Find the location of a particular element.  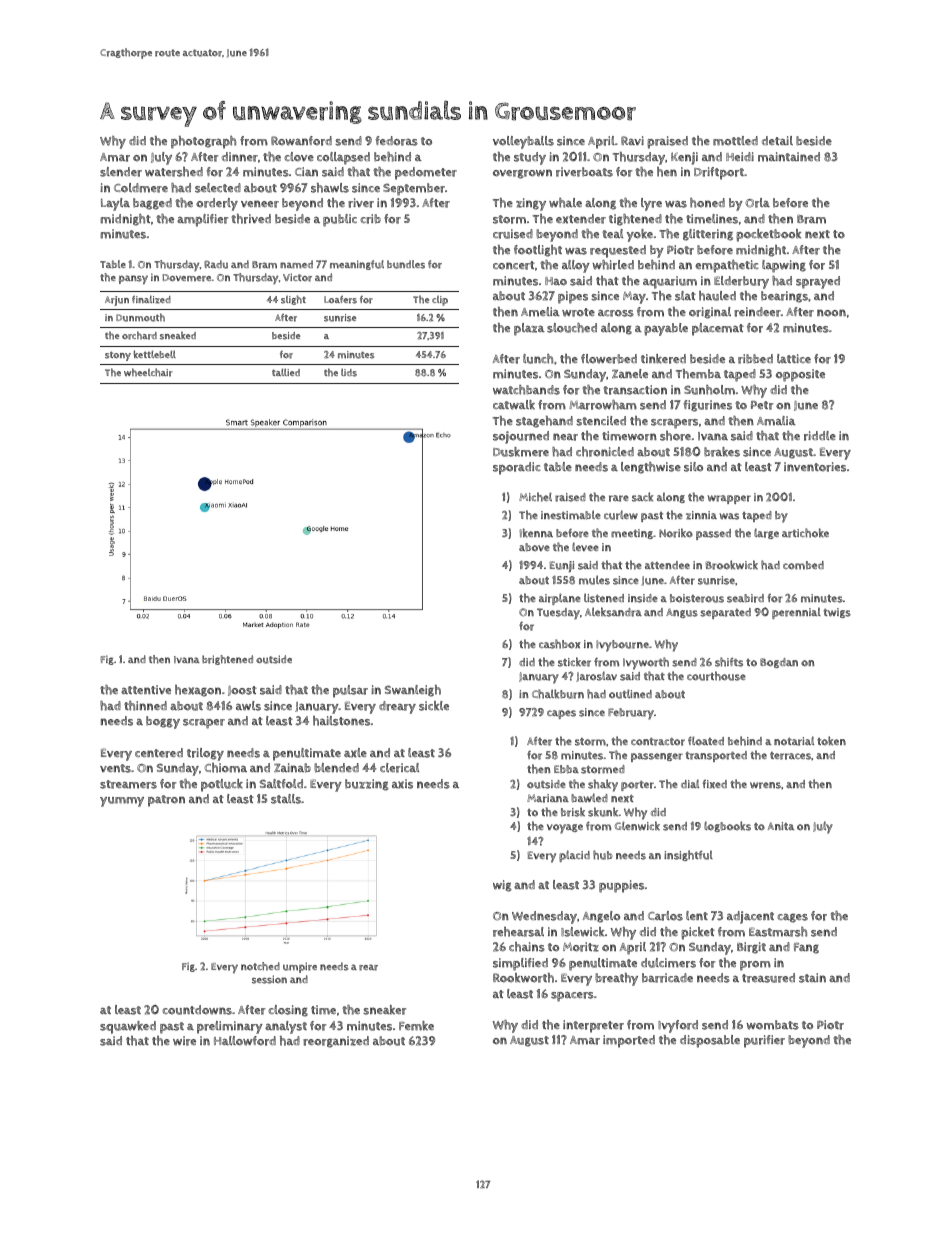

reorganized is located at coordinates (336, 1042).
